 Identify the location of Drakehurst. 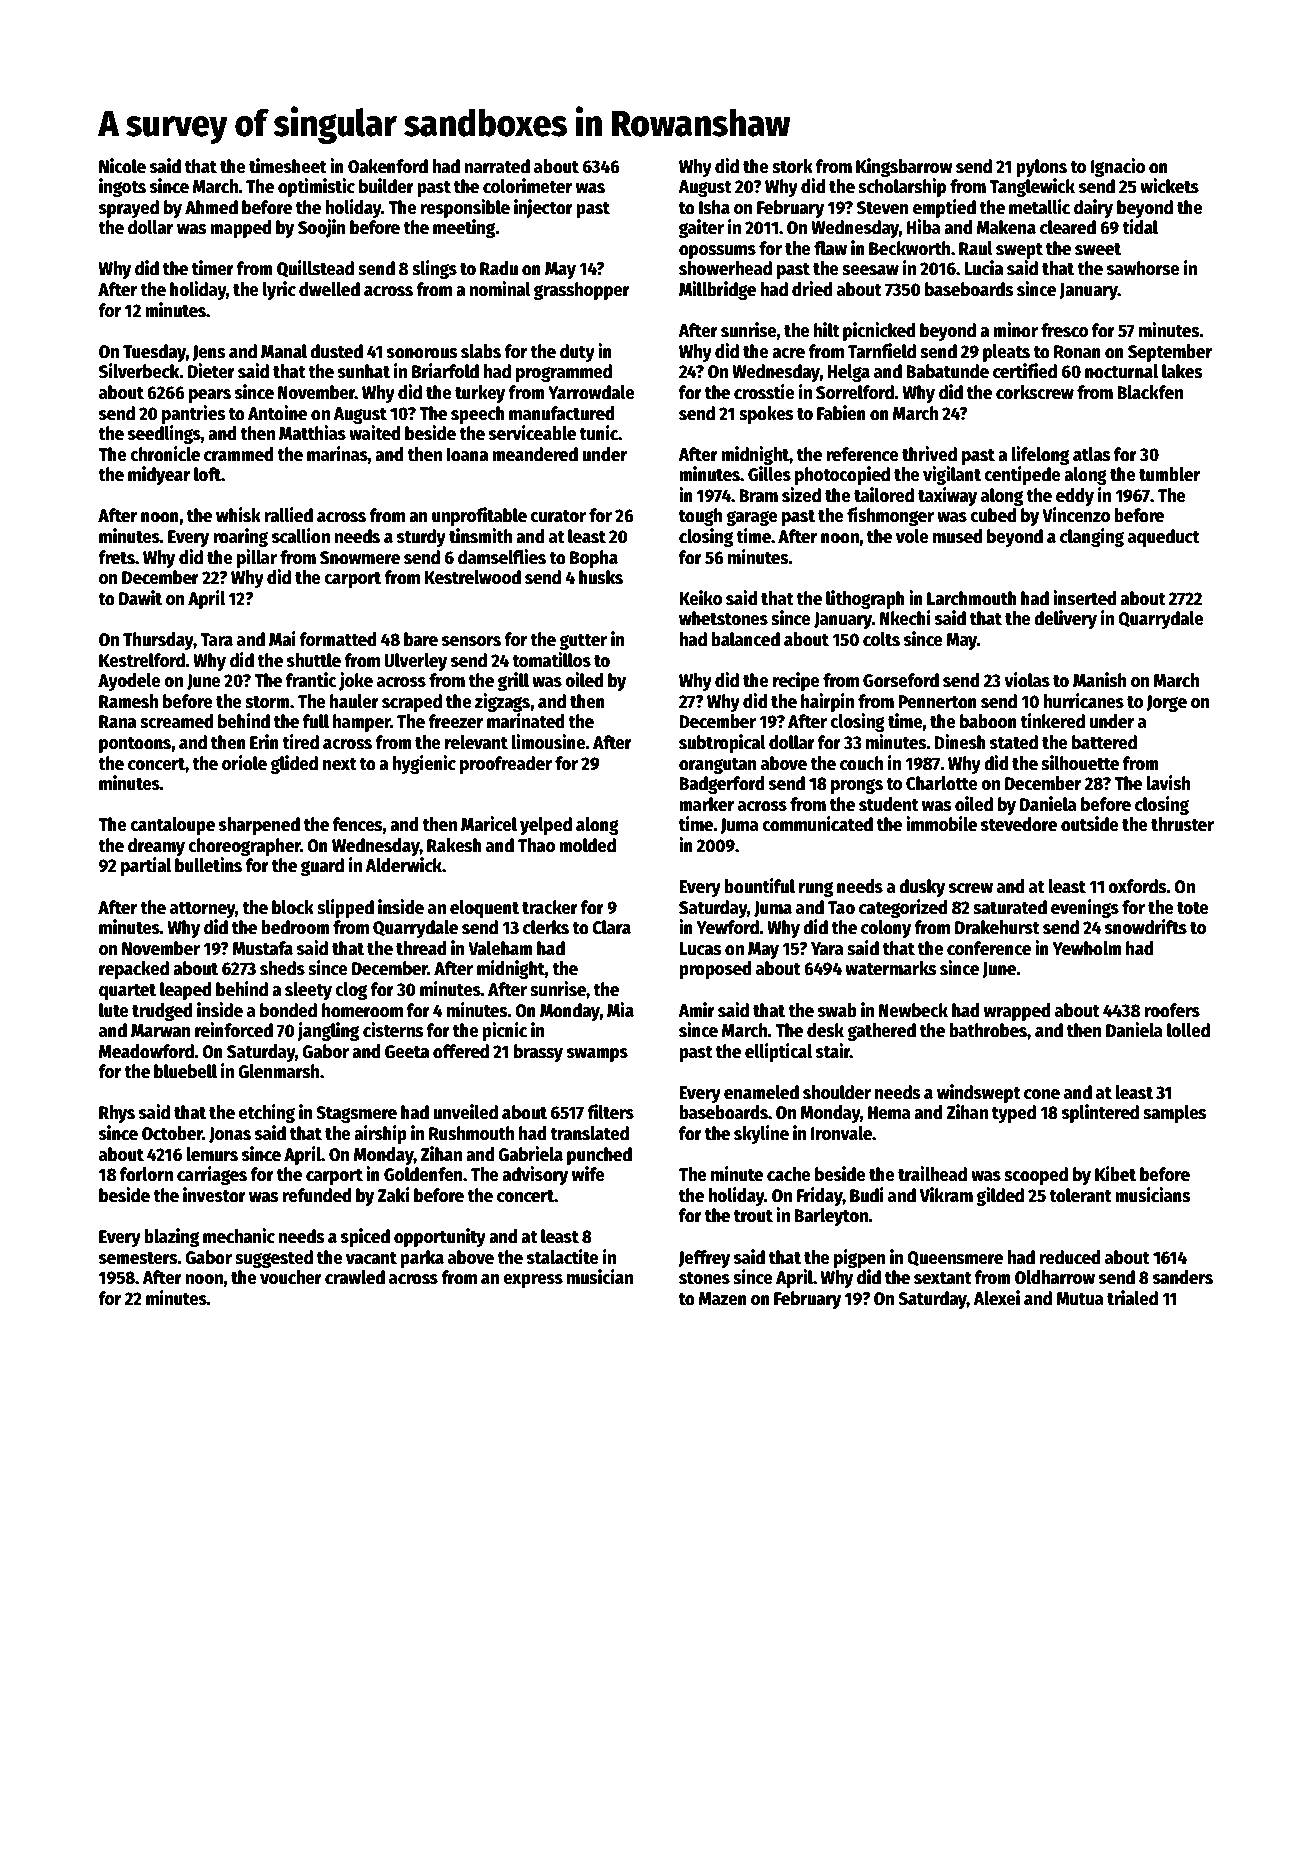
(997, 927).
